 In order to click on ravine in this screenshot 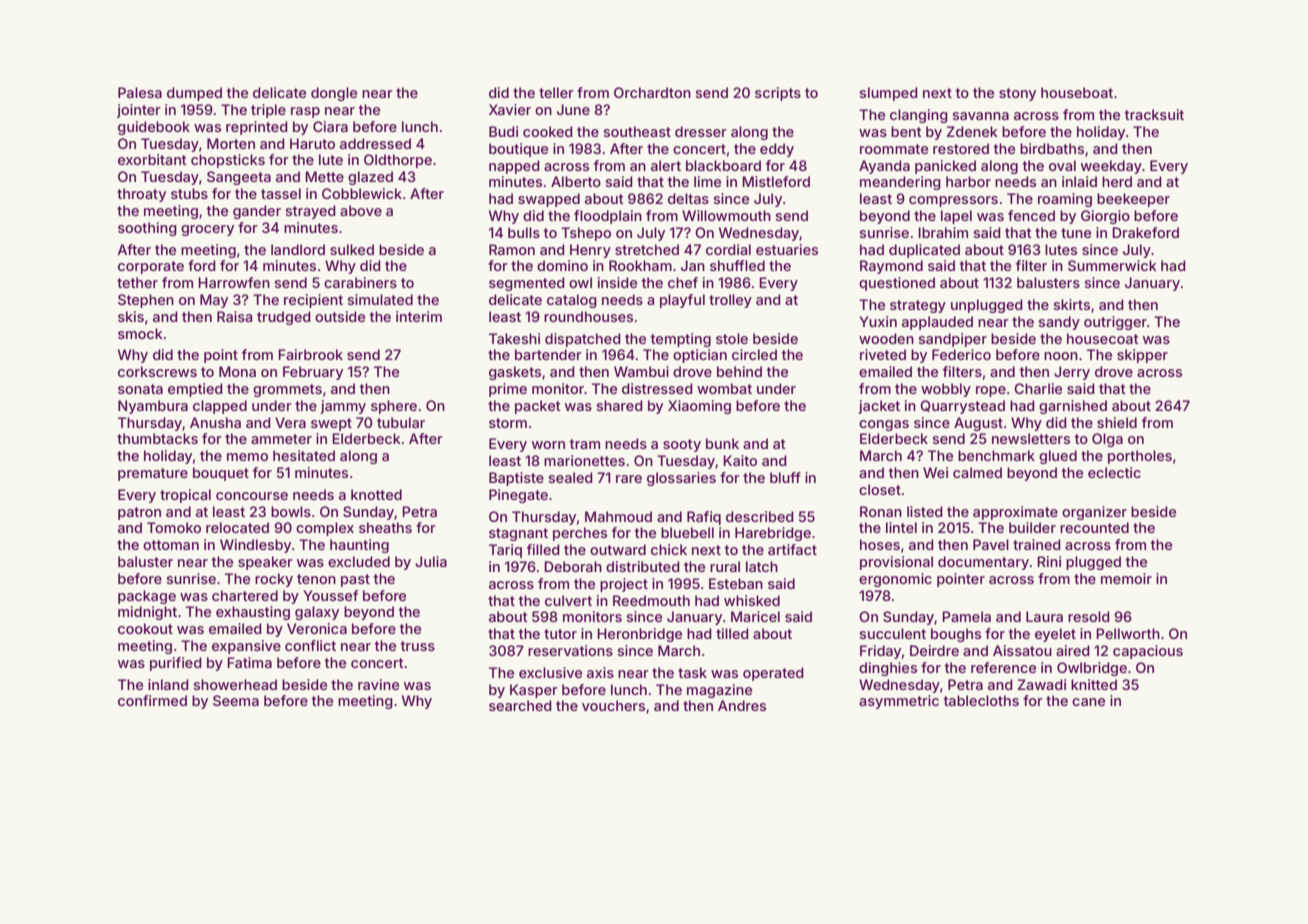, I will do `click(378, 684)`.
